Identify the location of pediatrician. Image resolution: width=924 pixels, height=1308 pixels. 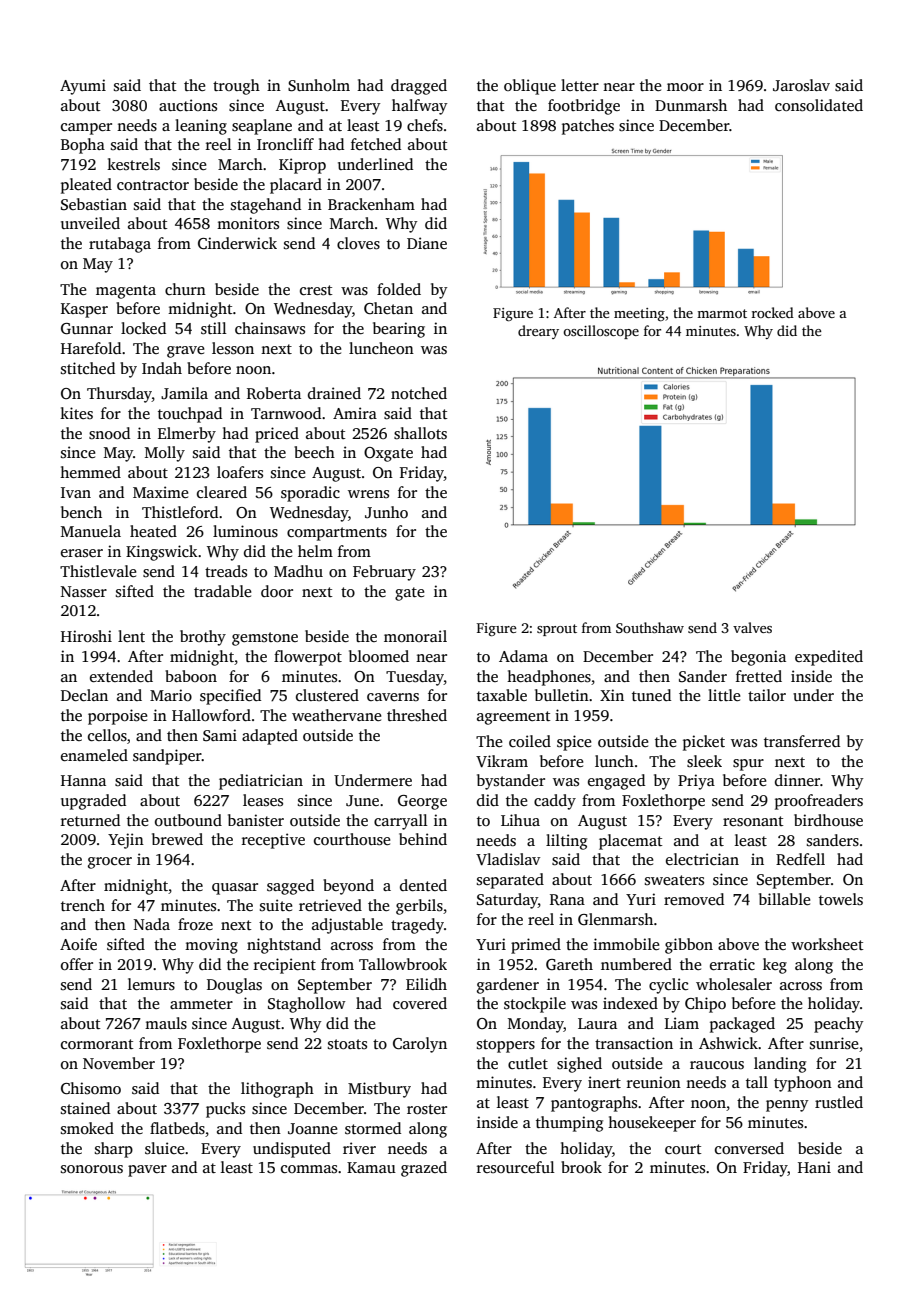
(261, 782).
